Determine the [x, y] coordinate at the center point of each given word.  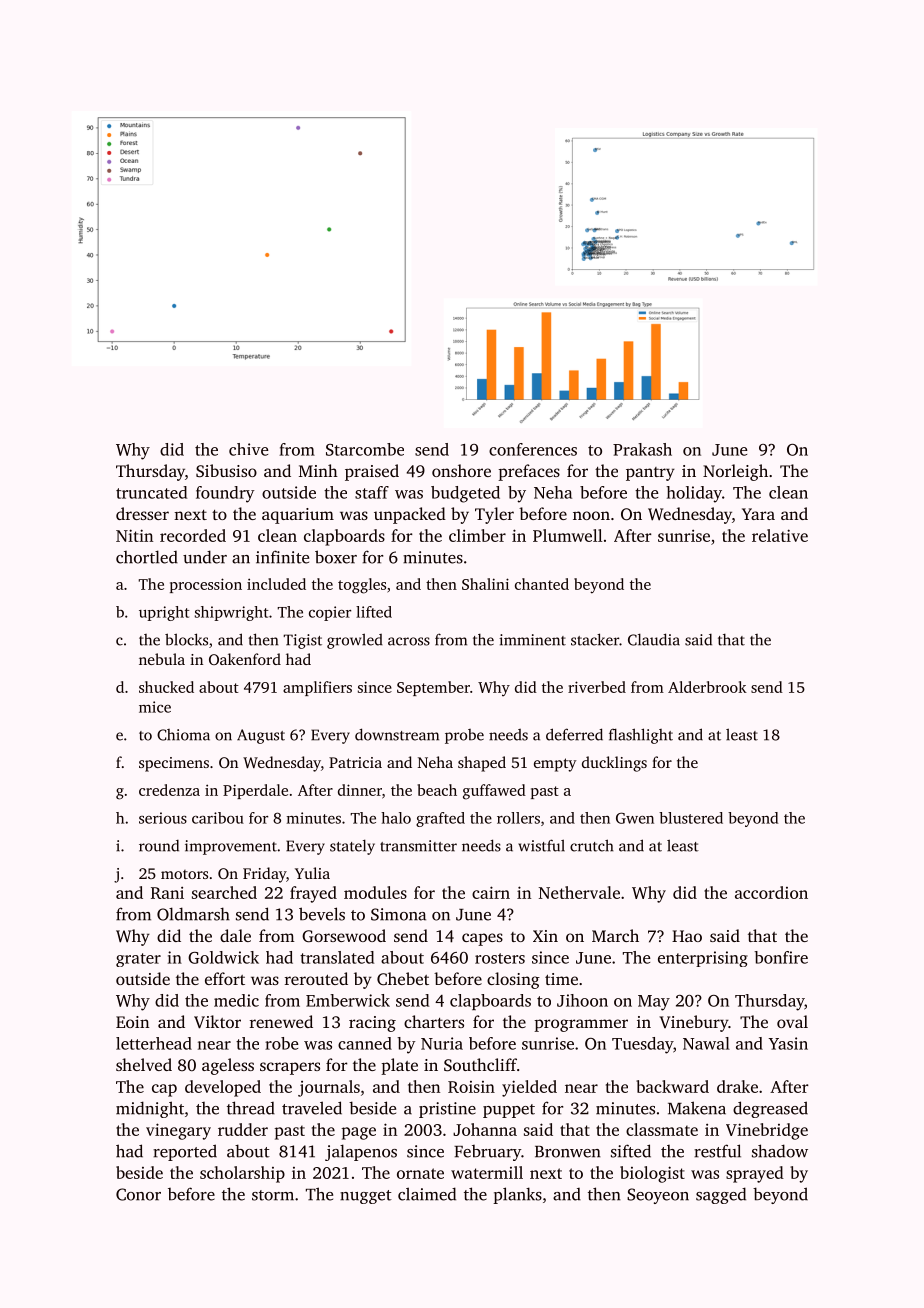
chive [249, 449]
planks [517, 1195]
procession [206, 585]
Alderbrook [707, 687]
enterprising [703, 959]
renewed [281, 1021]
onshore [461, 470]
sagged [721, 1195]
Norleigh [735, 472]
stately [352, 847]
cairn [491, 892]
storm [273, 1195]
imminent [532, 640]
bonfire [781, 957]
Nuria [442, 1043]
